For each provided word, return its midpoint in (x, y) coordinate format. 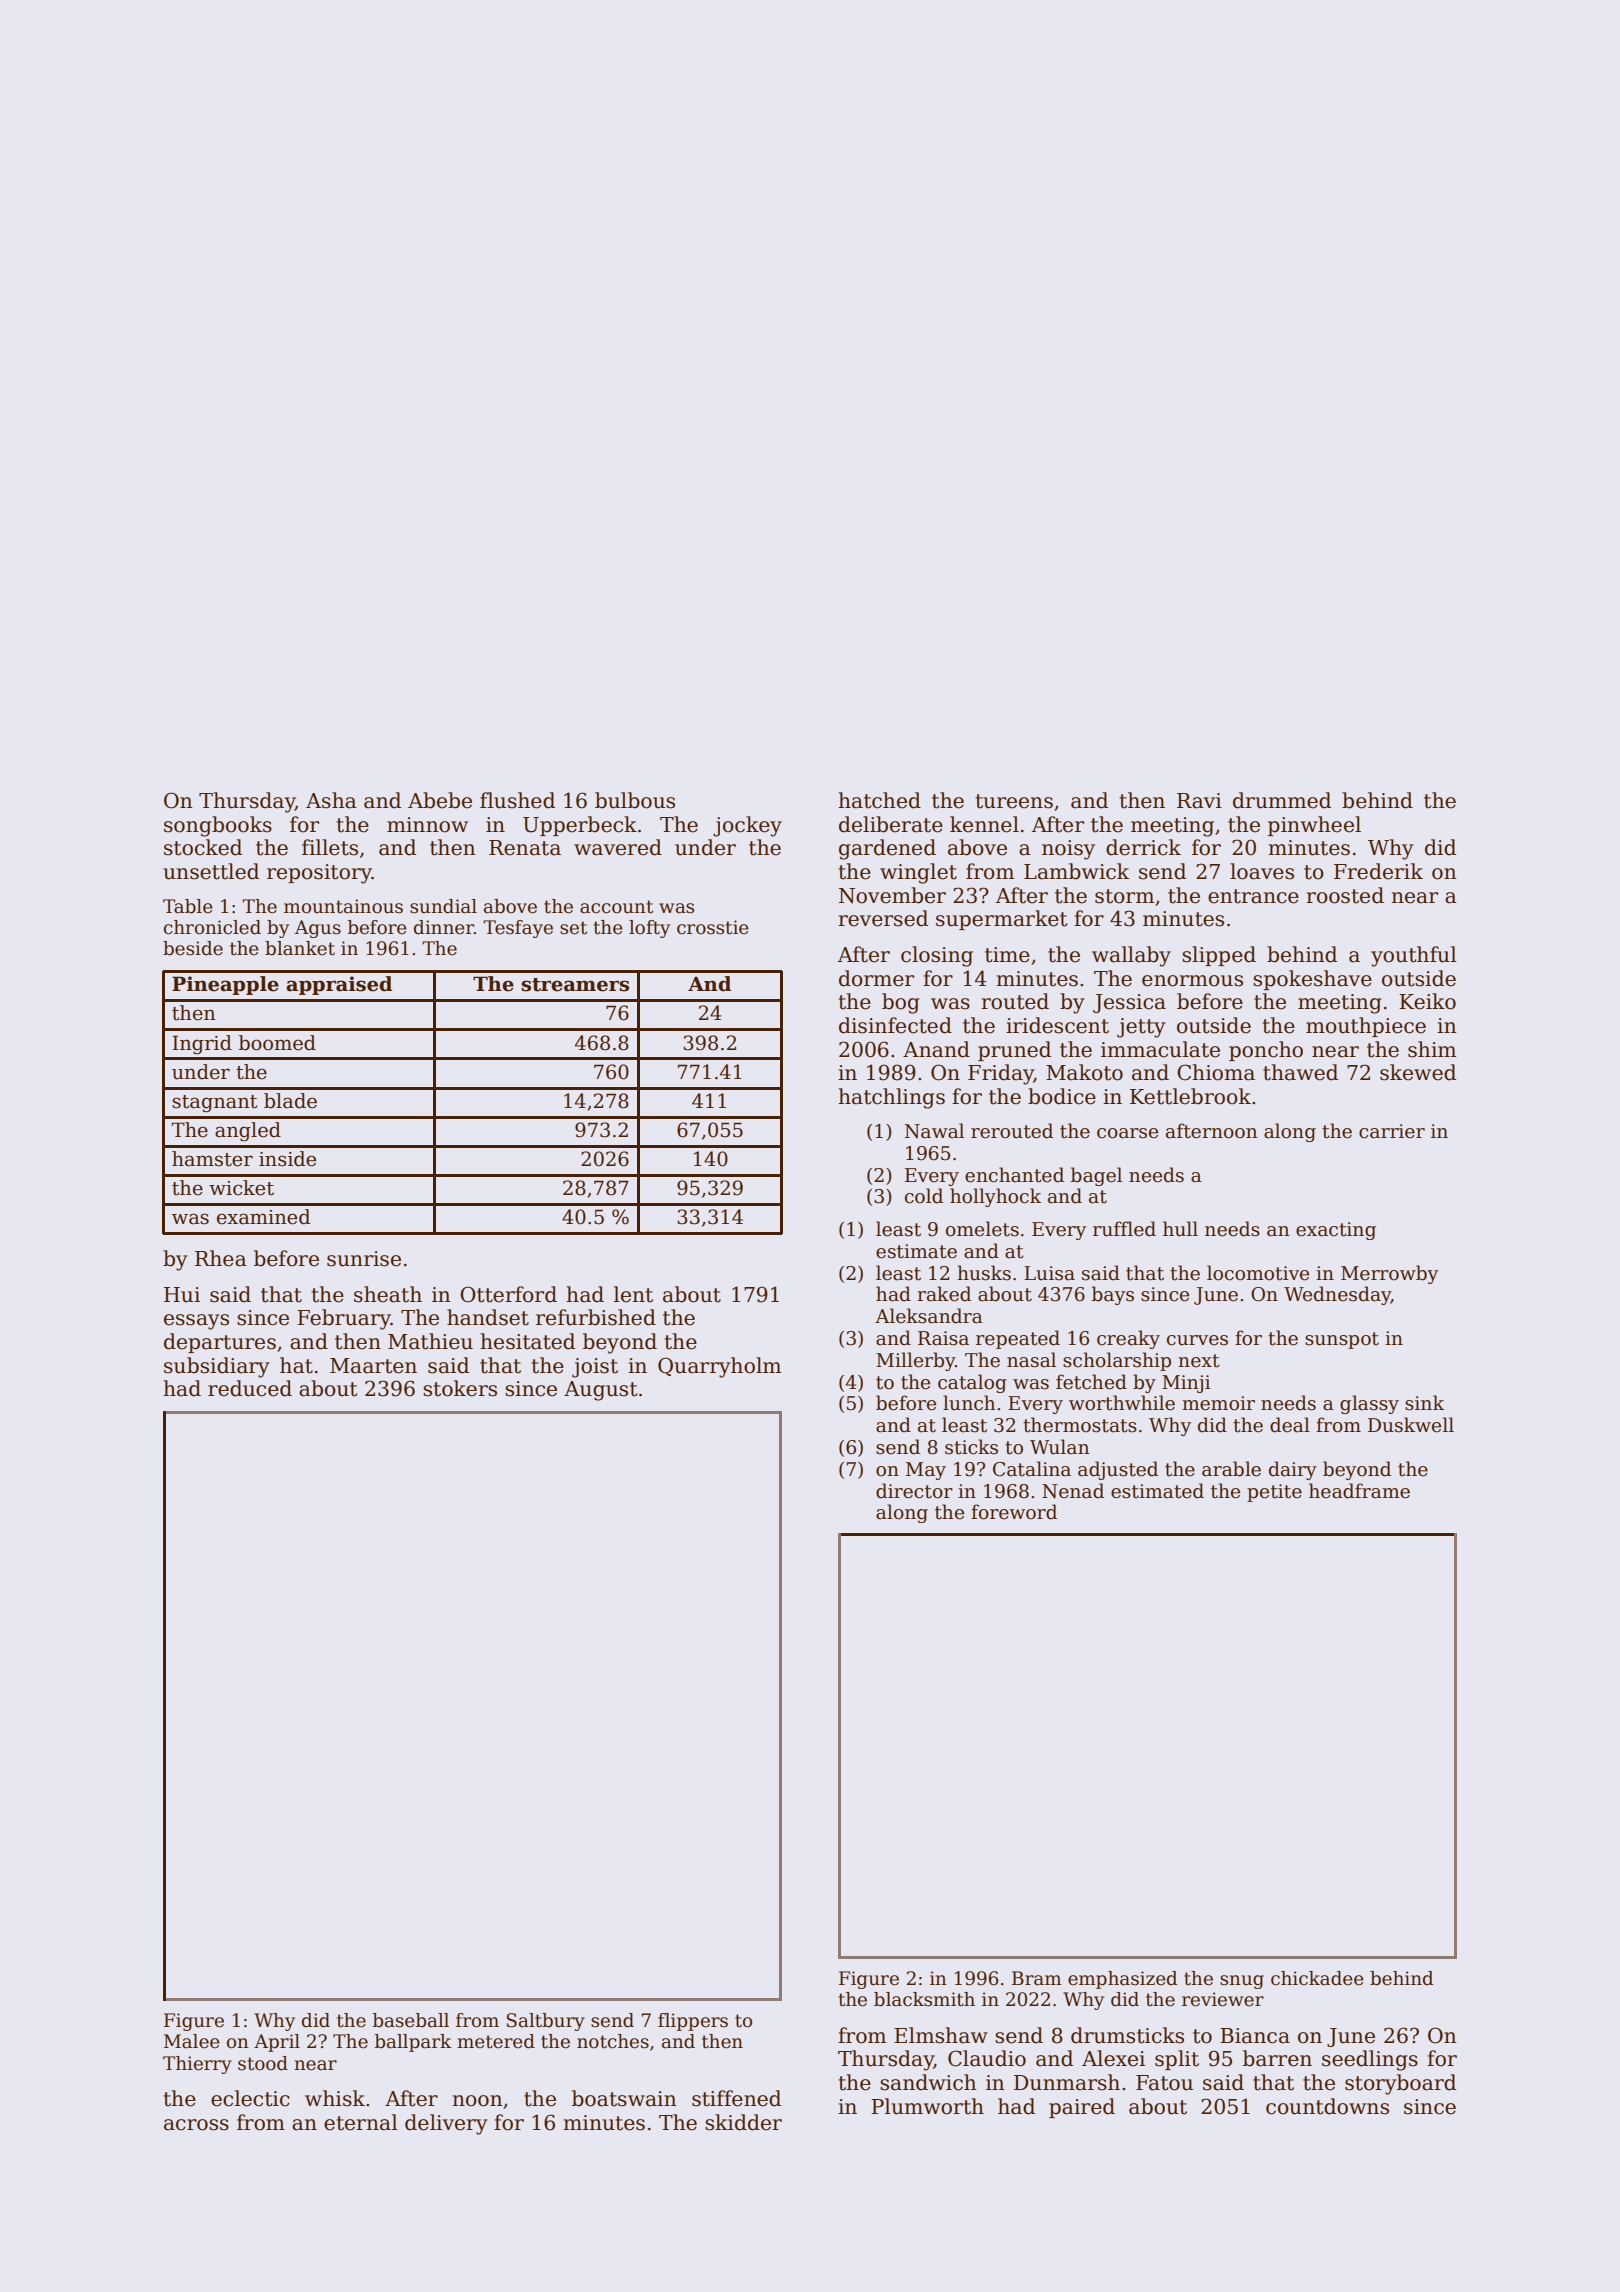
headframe (1359, 1491)
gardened (887, 849)
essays (196, 1322)
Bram (1037, 1978)
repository (319, 874)
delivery (446, 2124)
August (601, 1391)
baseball (411, 2020)
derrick (1143, 847)
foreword (1014, 1512)
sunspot (1342, 1340)
